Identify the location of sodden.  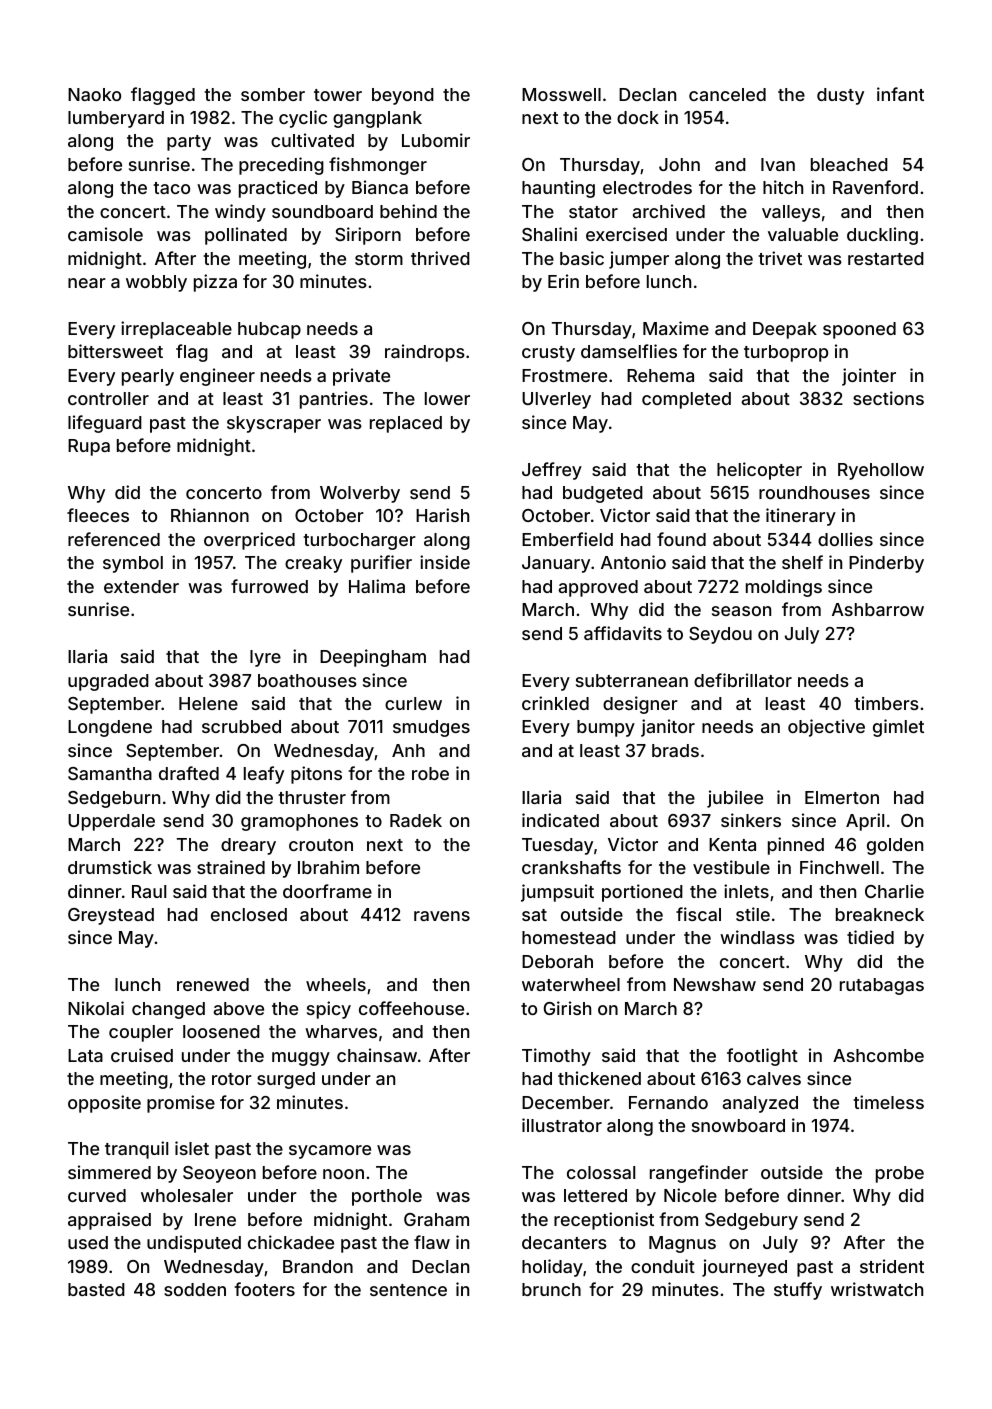
(195, 1289).
